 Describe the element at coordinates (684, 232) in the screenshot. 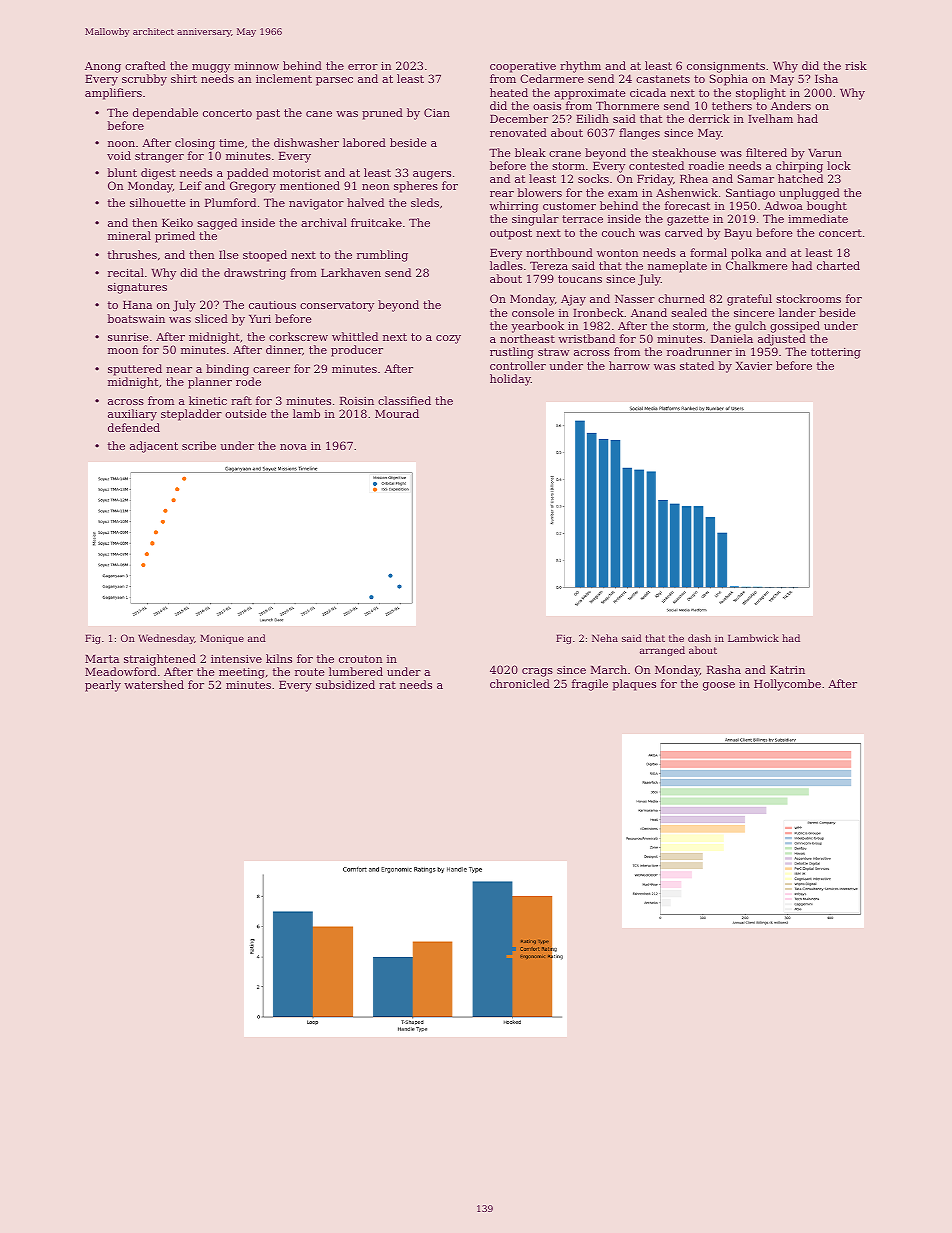

I see `carved` at that location.
